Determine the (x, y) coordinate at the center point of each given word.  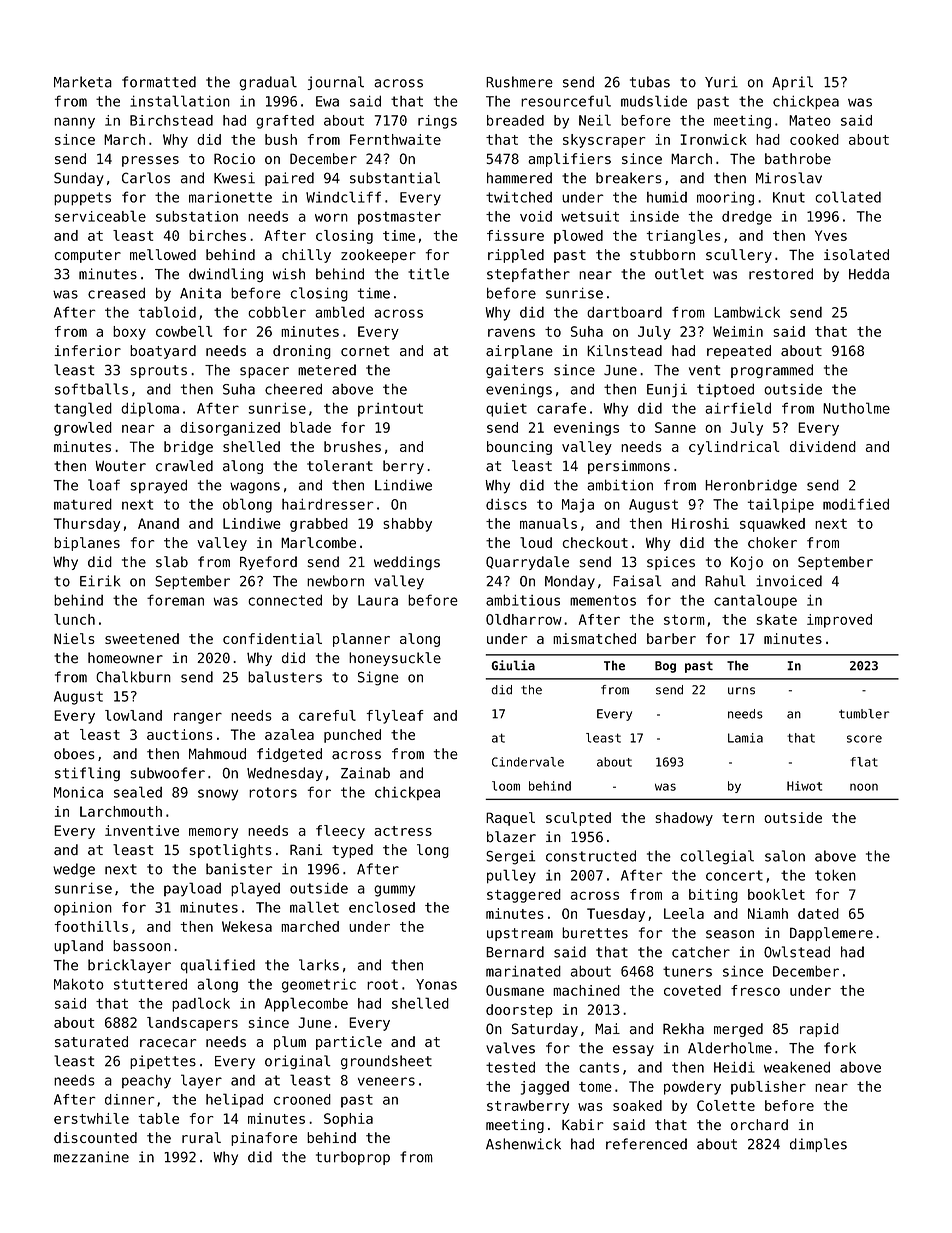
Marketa (83, 82)
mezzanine (91, 1157)
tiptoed (725, 390)
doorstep (519, 1011)
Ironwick (714, 139)
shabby (407, 525)
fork (840, 1048)
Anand (158, 523)
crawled (184, 466)
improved (839, 621)
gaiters (515, 371)
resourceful (566, 101)
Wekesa (247, 926)
